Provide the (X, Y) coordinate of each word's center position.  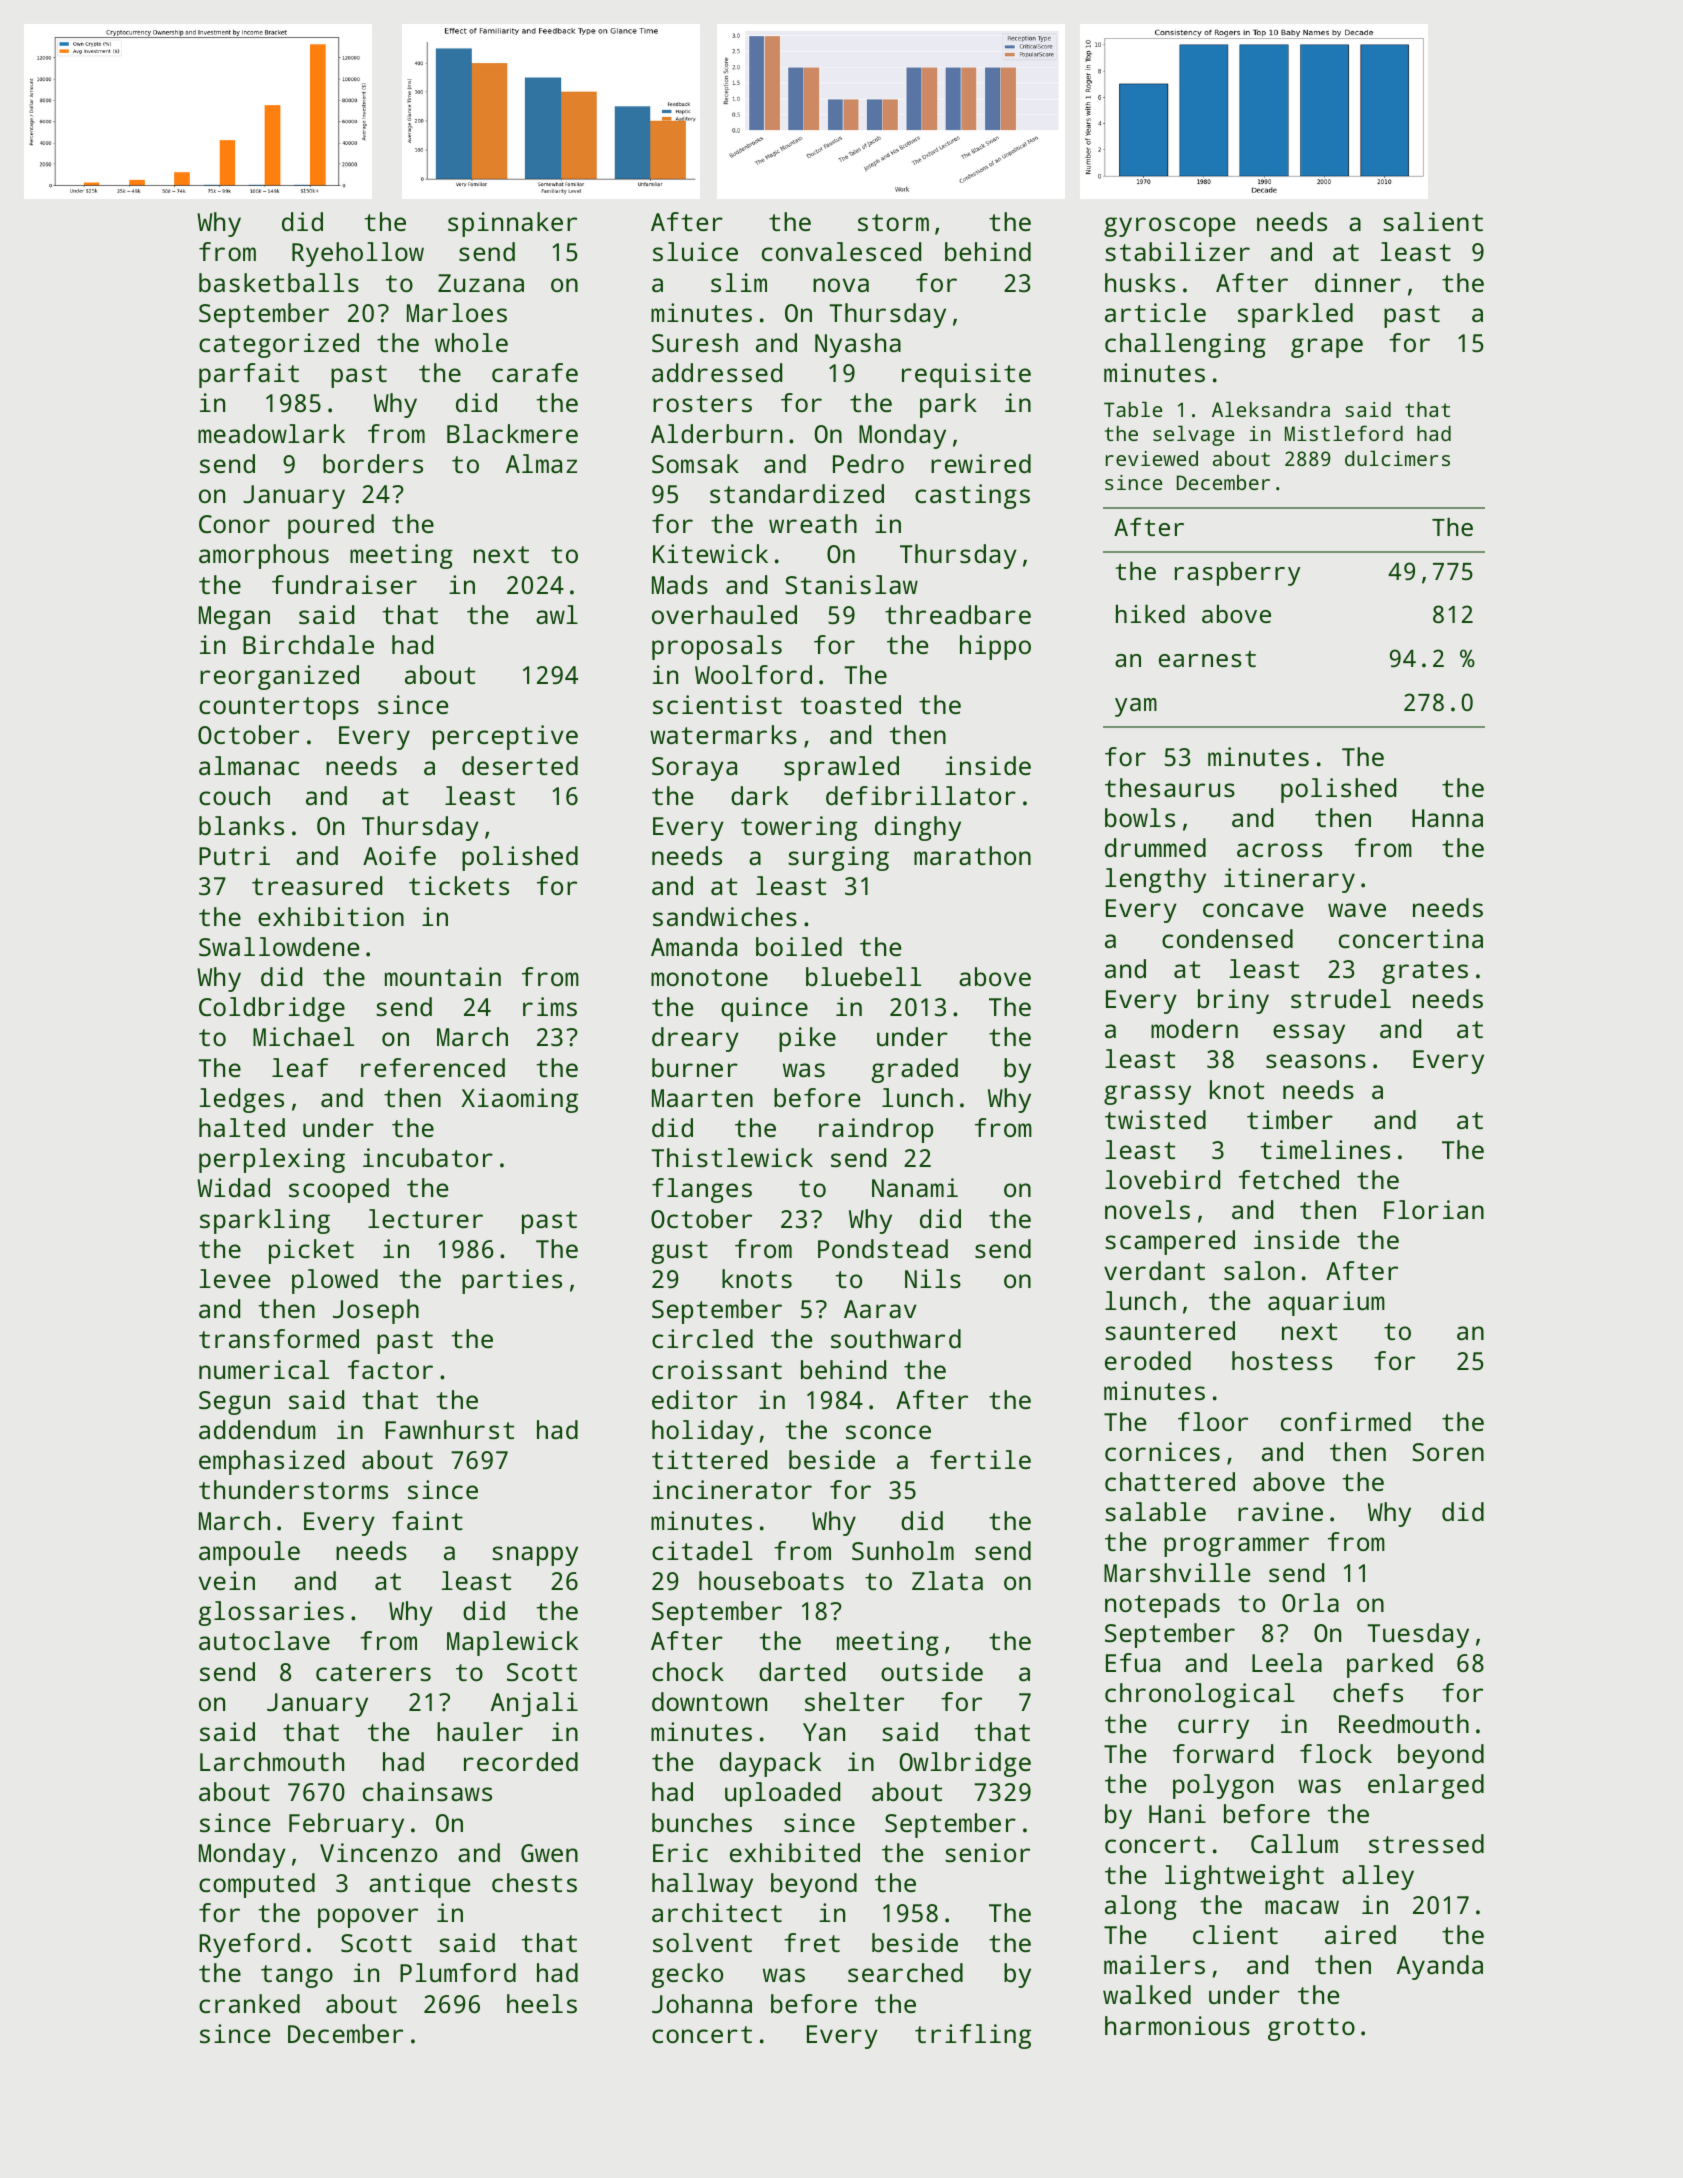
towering (799, 828)
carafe (535, 372)
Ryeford (249, 1945)
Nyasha (858, 345)
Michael (303, 1036)
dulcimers (1397, 458)
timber (1290, 1119)
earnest (1207, 659)
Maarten (702, 1098)
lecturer (425, 1218)
